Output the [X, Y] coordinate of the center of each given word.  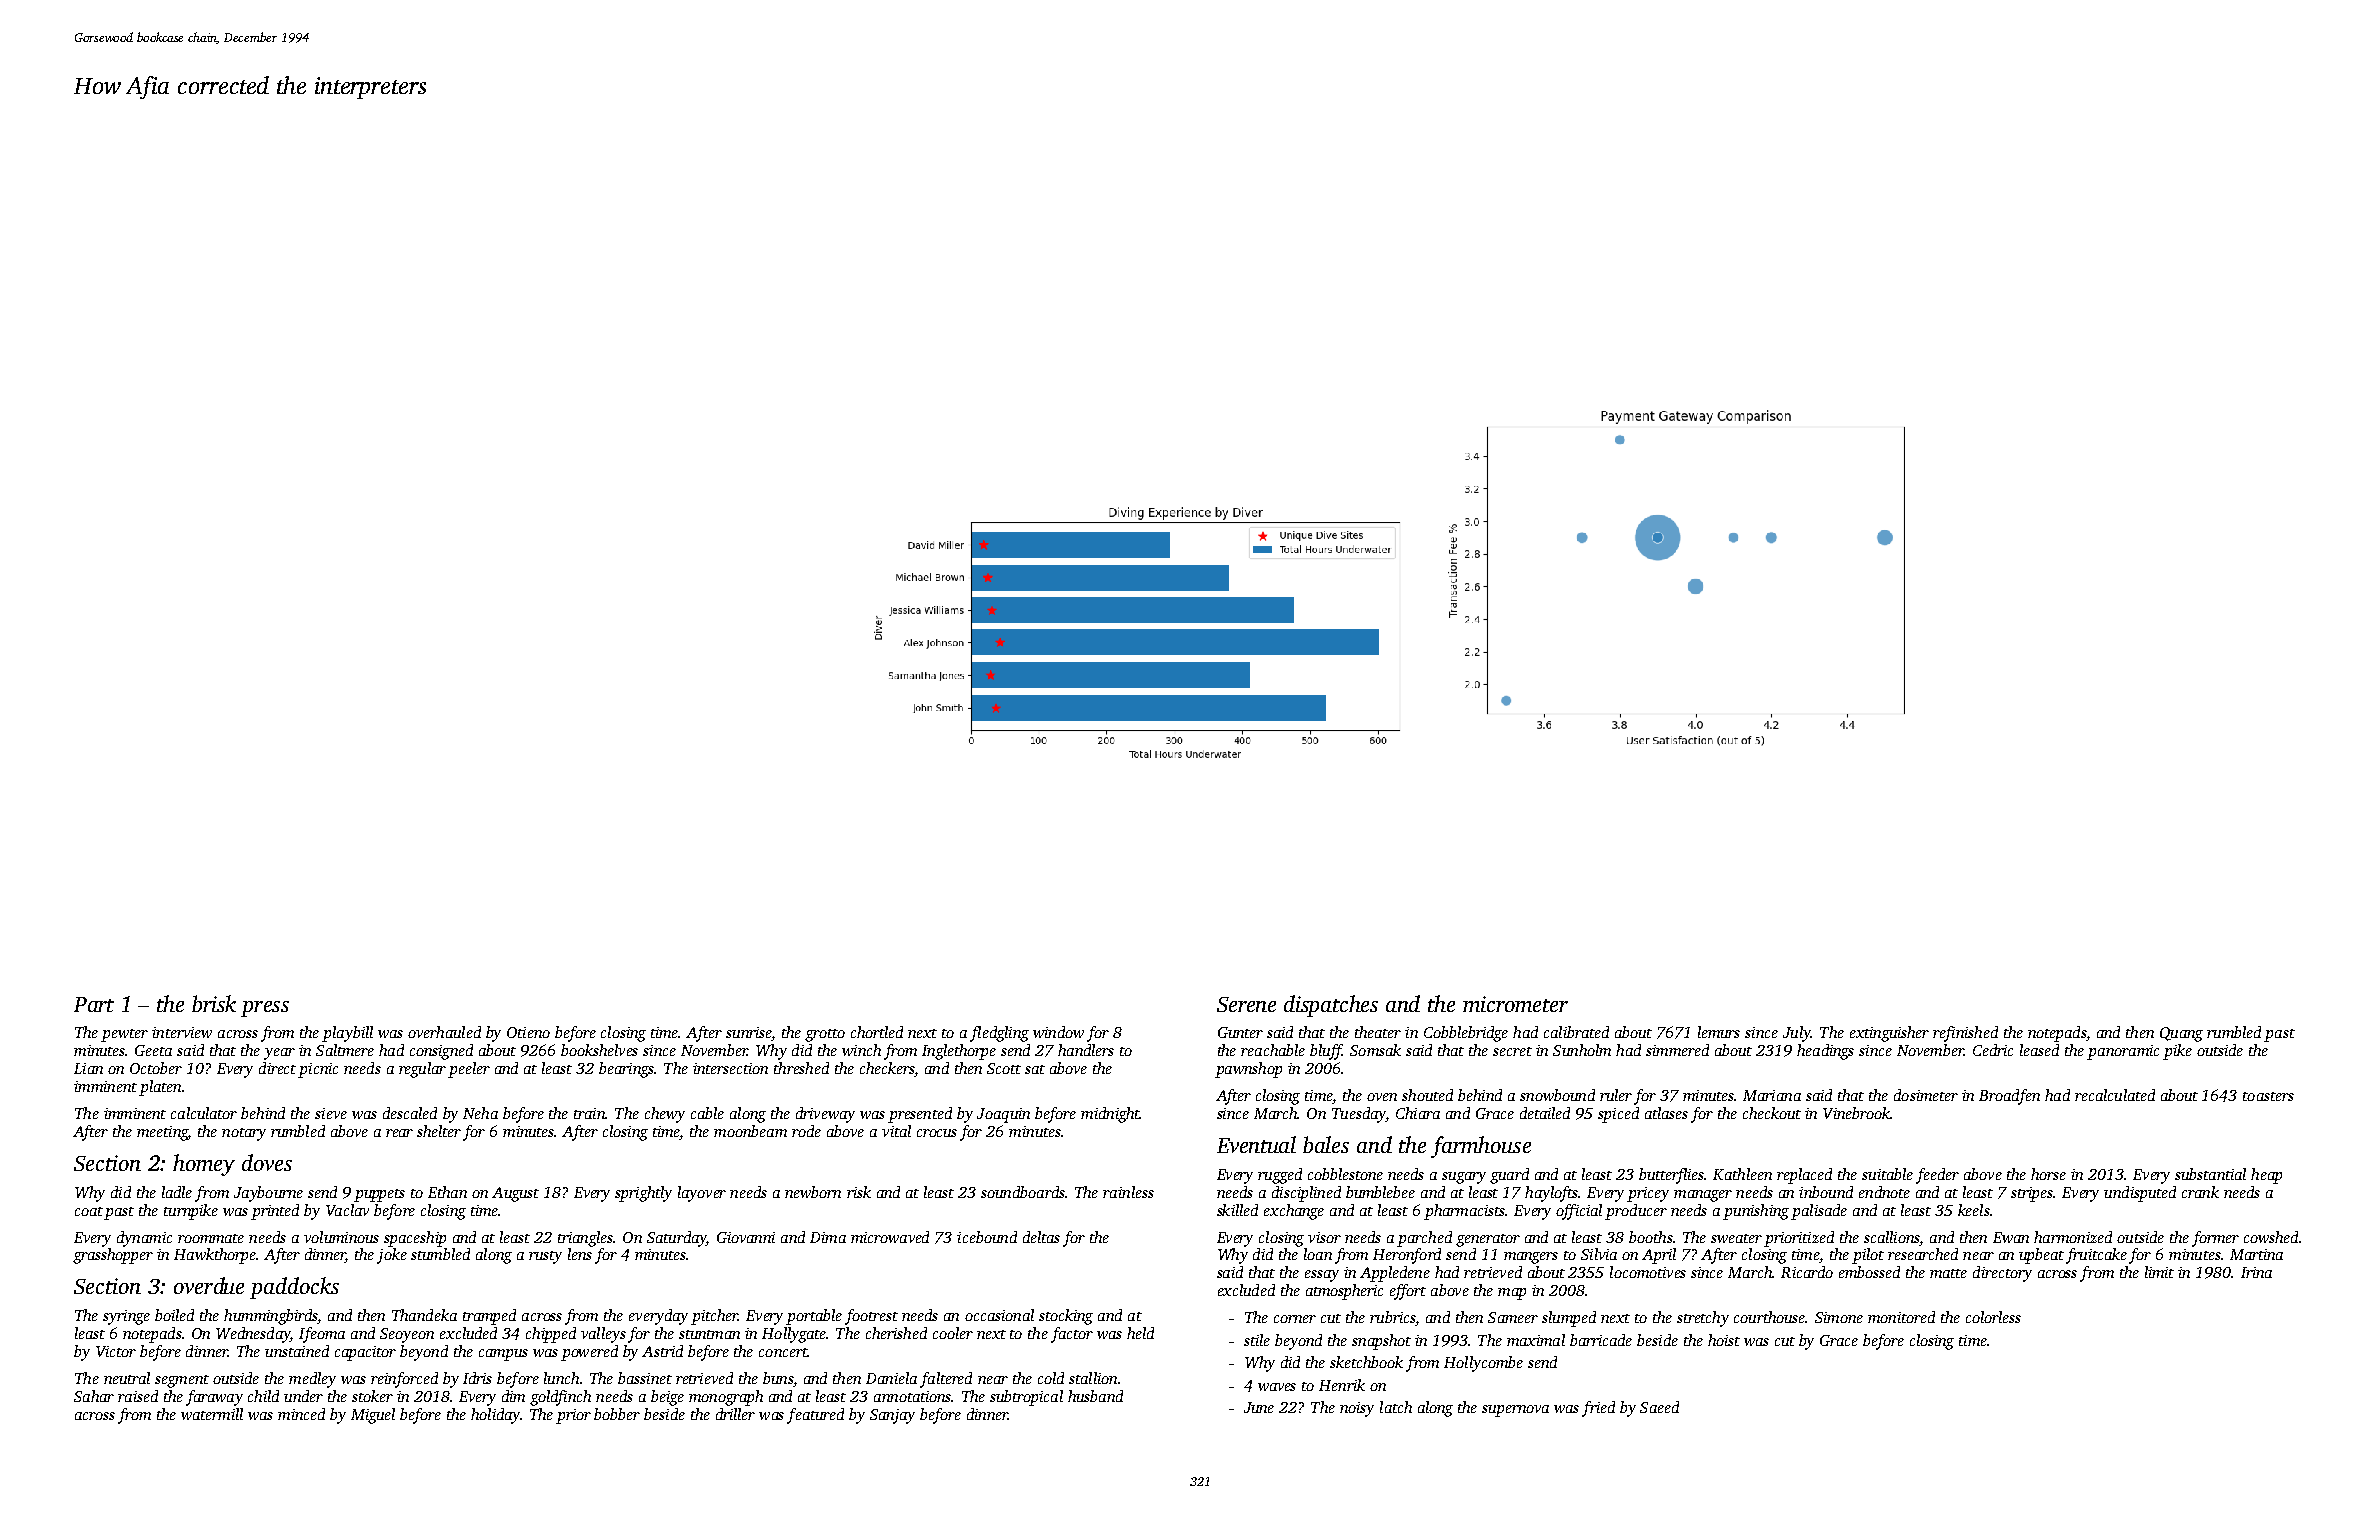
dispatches [1331, 1006]
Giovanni [746, 1237]
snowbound [1557, 1095]
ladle [177, 1192]
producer [1636, 1212]
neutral [127, 1378]
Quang [2181, 1034]
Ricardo [1807, 1272]
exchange [1294, 1212]
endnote [1884, 1192]
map [1512, 1294]
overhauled [444, 1032]
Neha [480, 1113]
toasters [2268, 1096]
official [1579, 1212]
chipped [551, 1335]
